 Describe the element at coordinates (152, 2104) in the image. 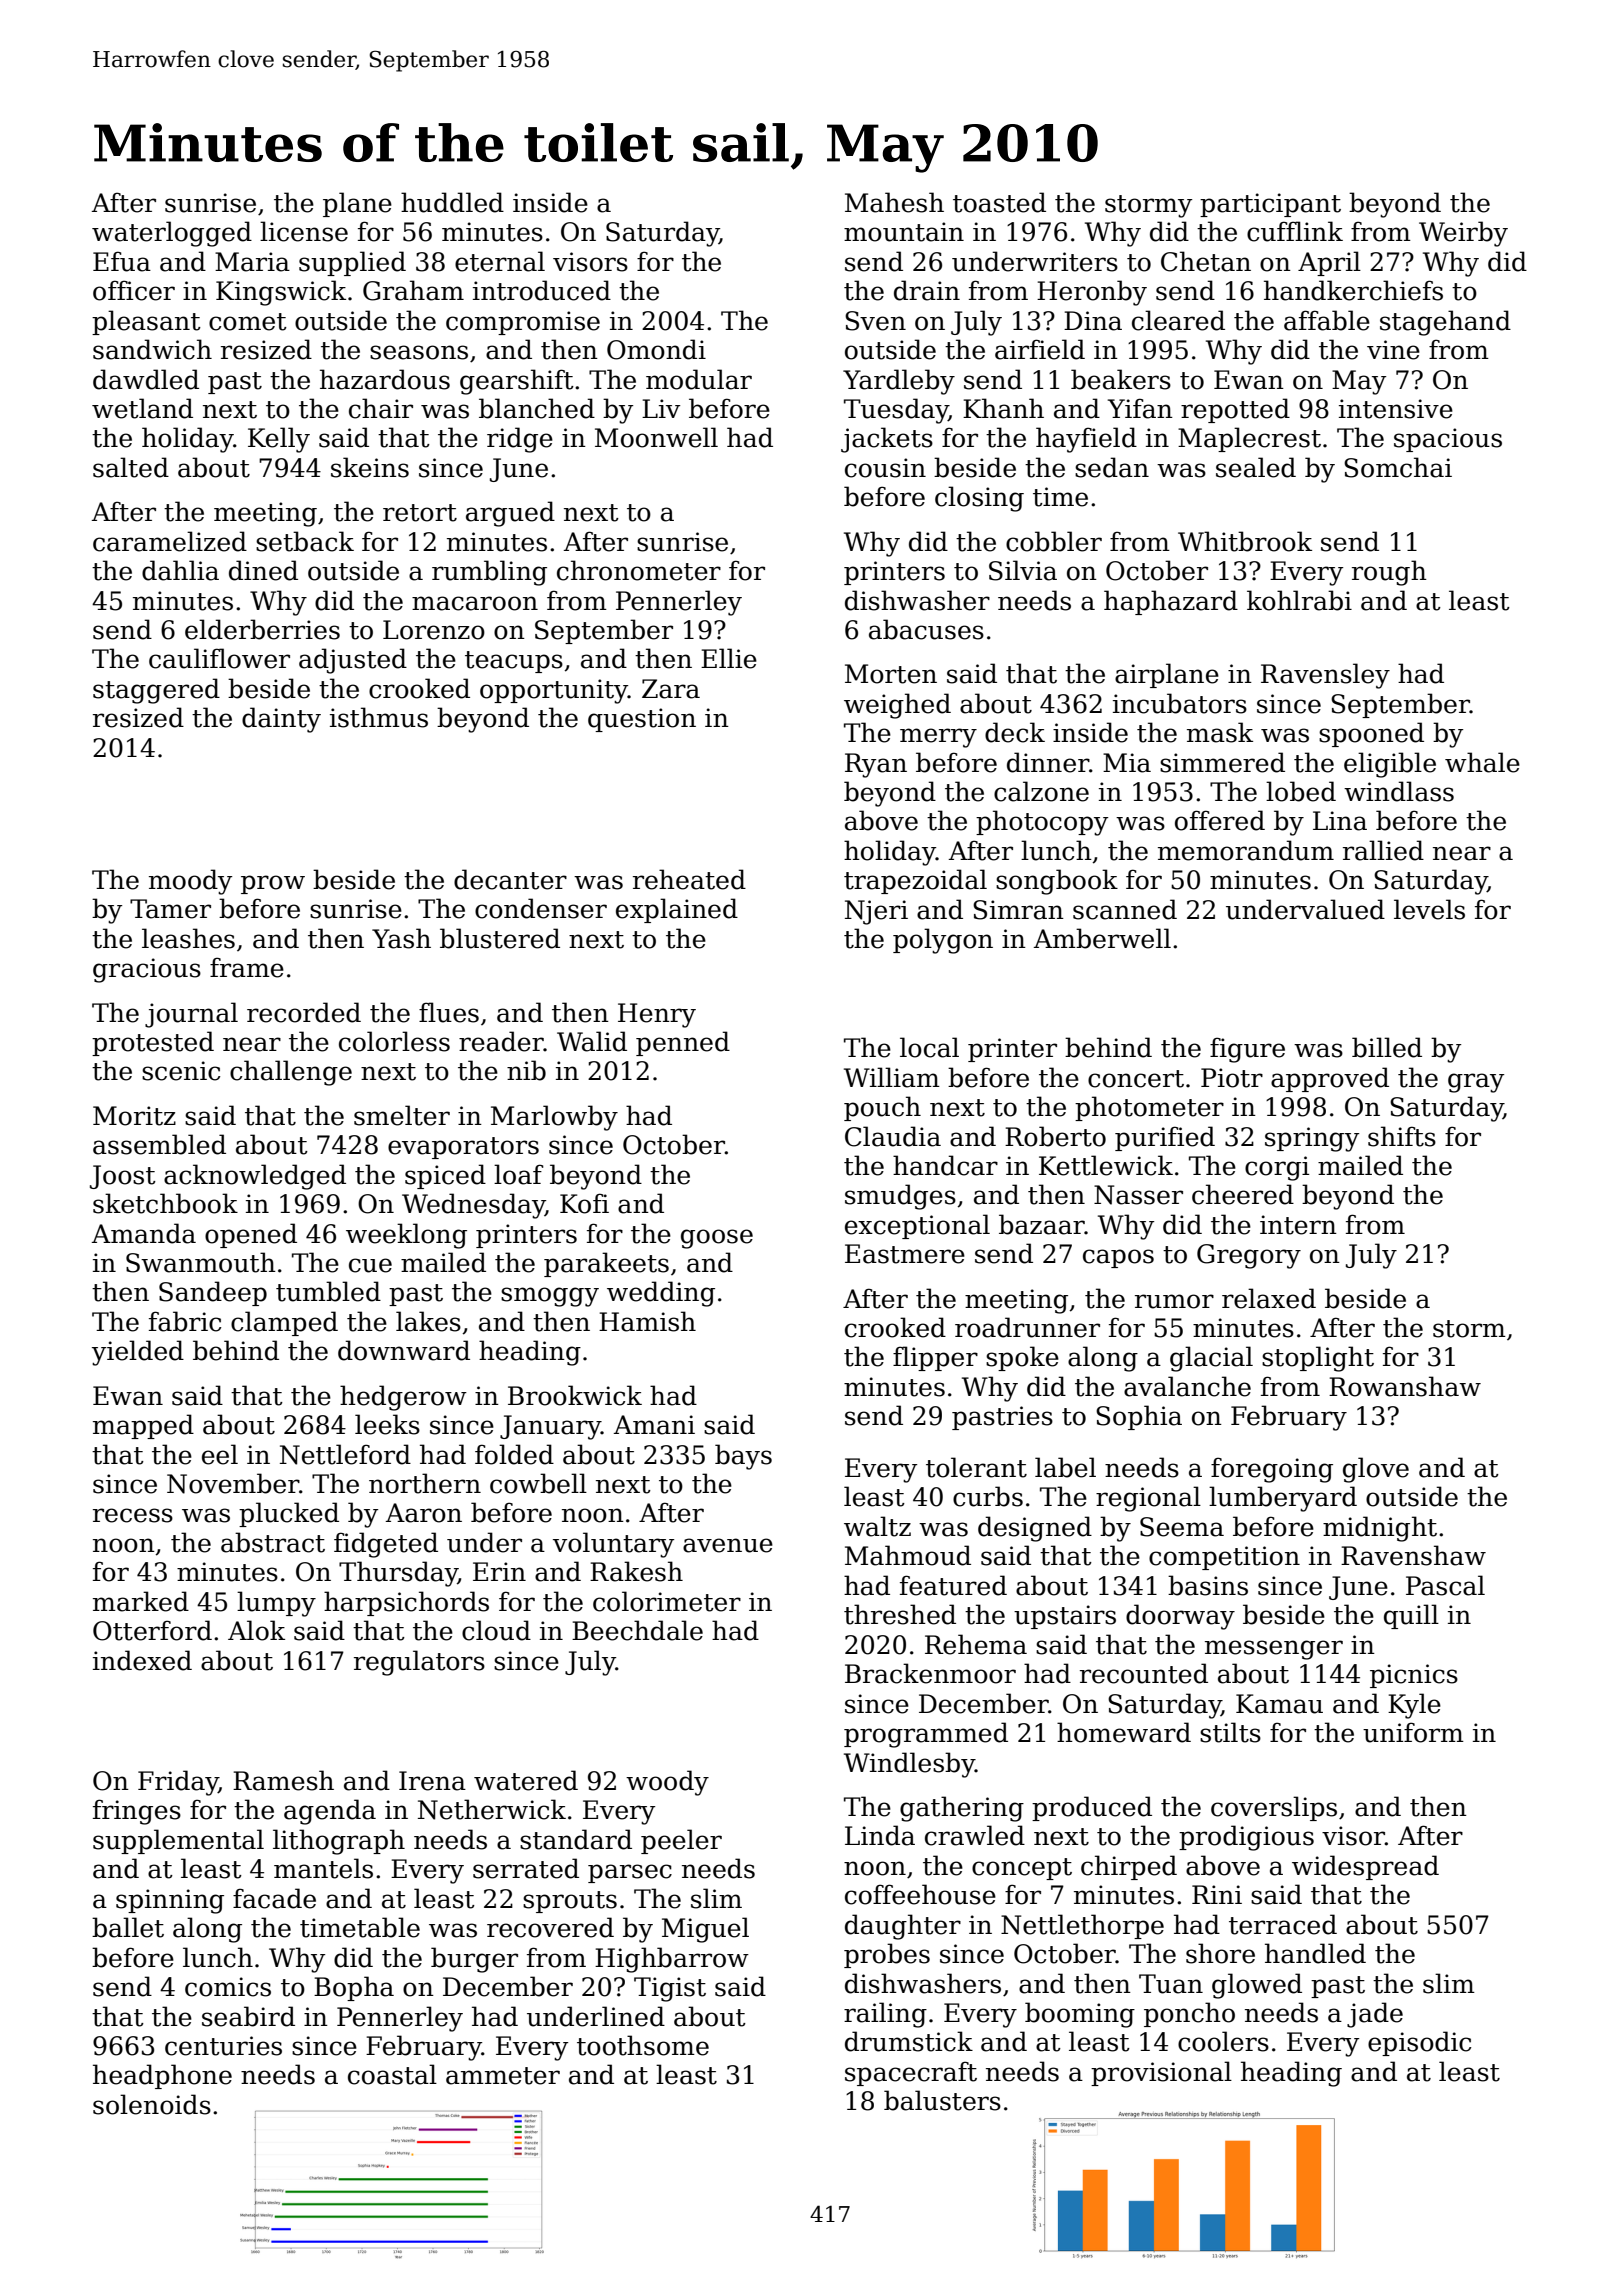

I see `solenoids` at that location.
